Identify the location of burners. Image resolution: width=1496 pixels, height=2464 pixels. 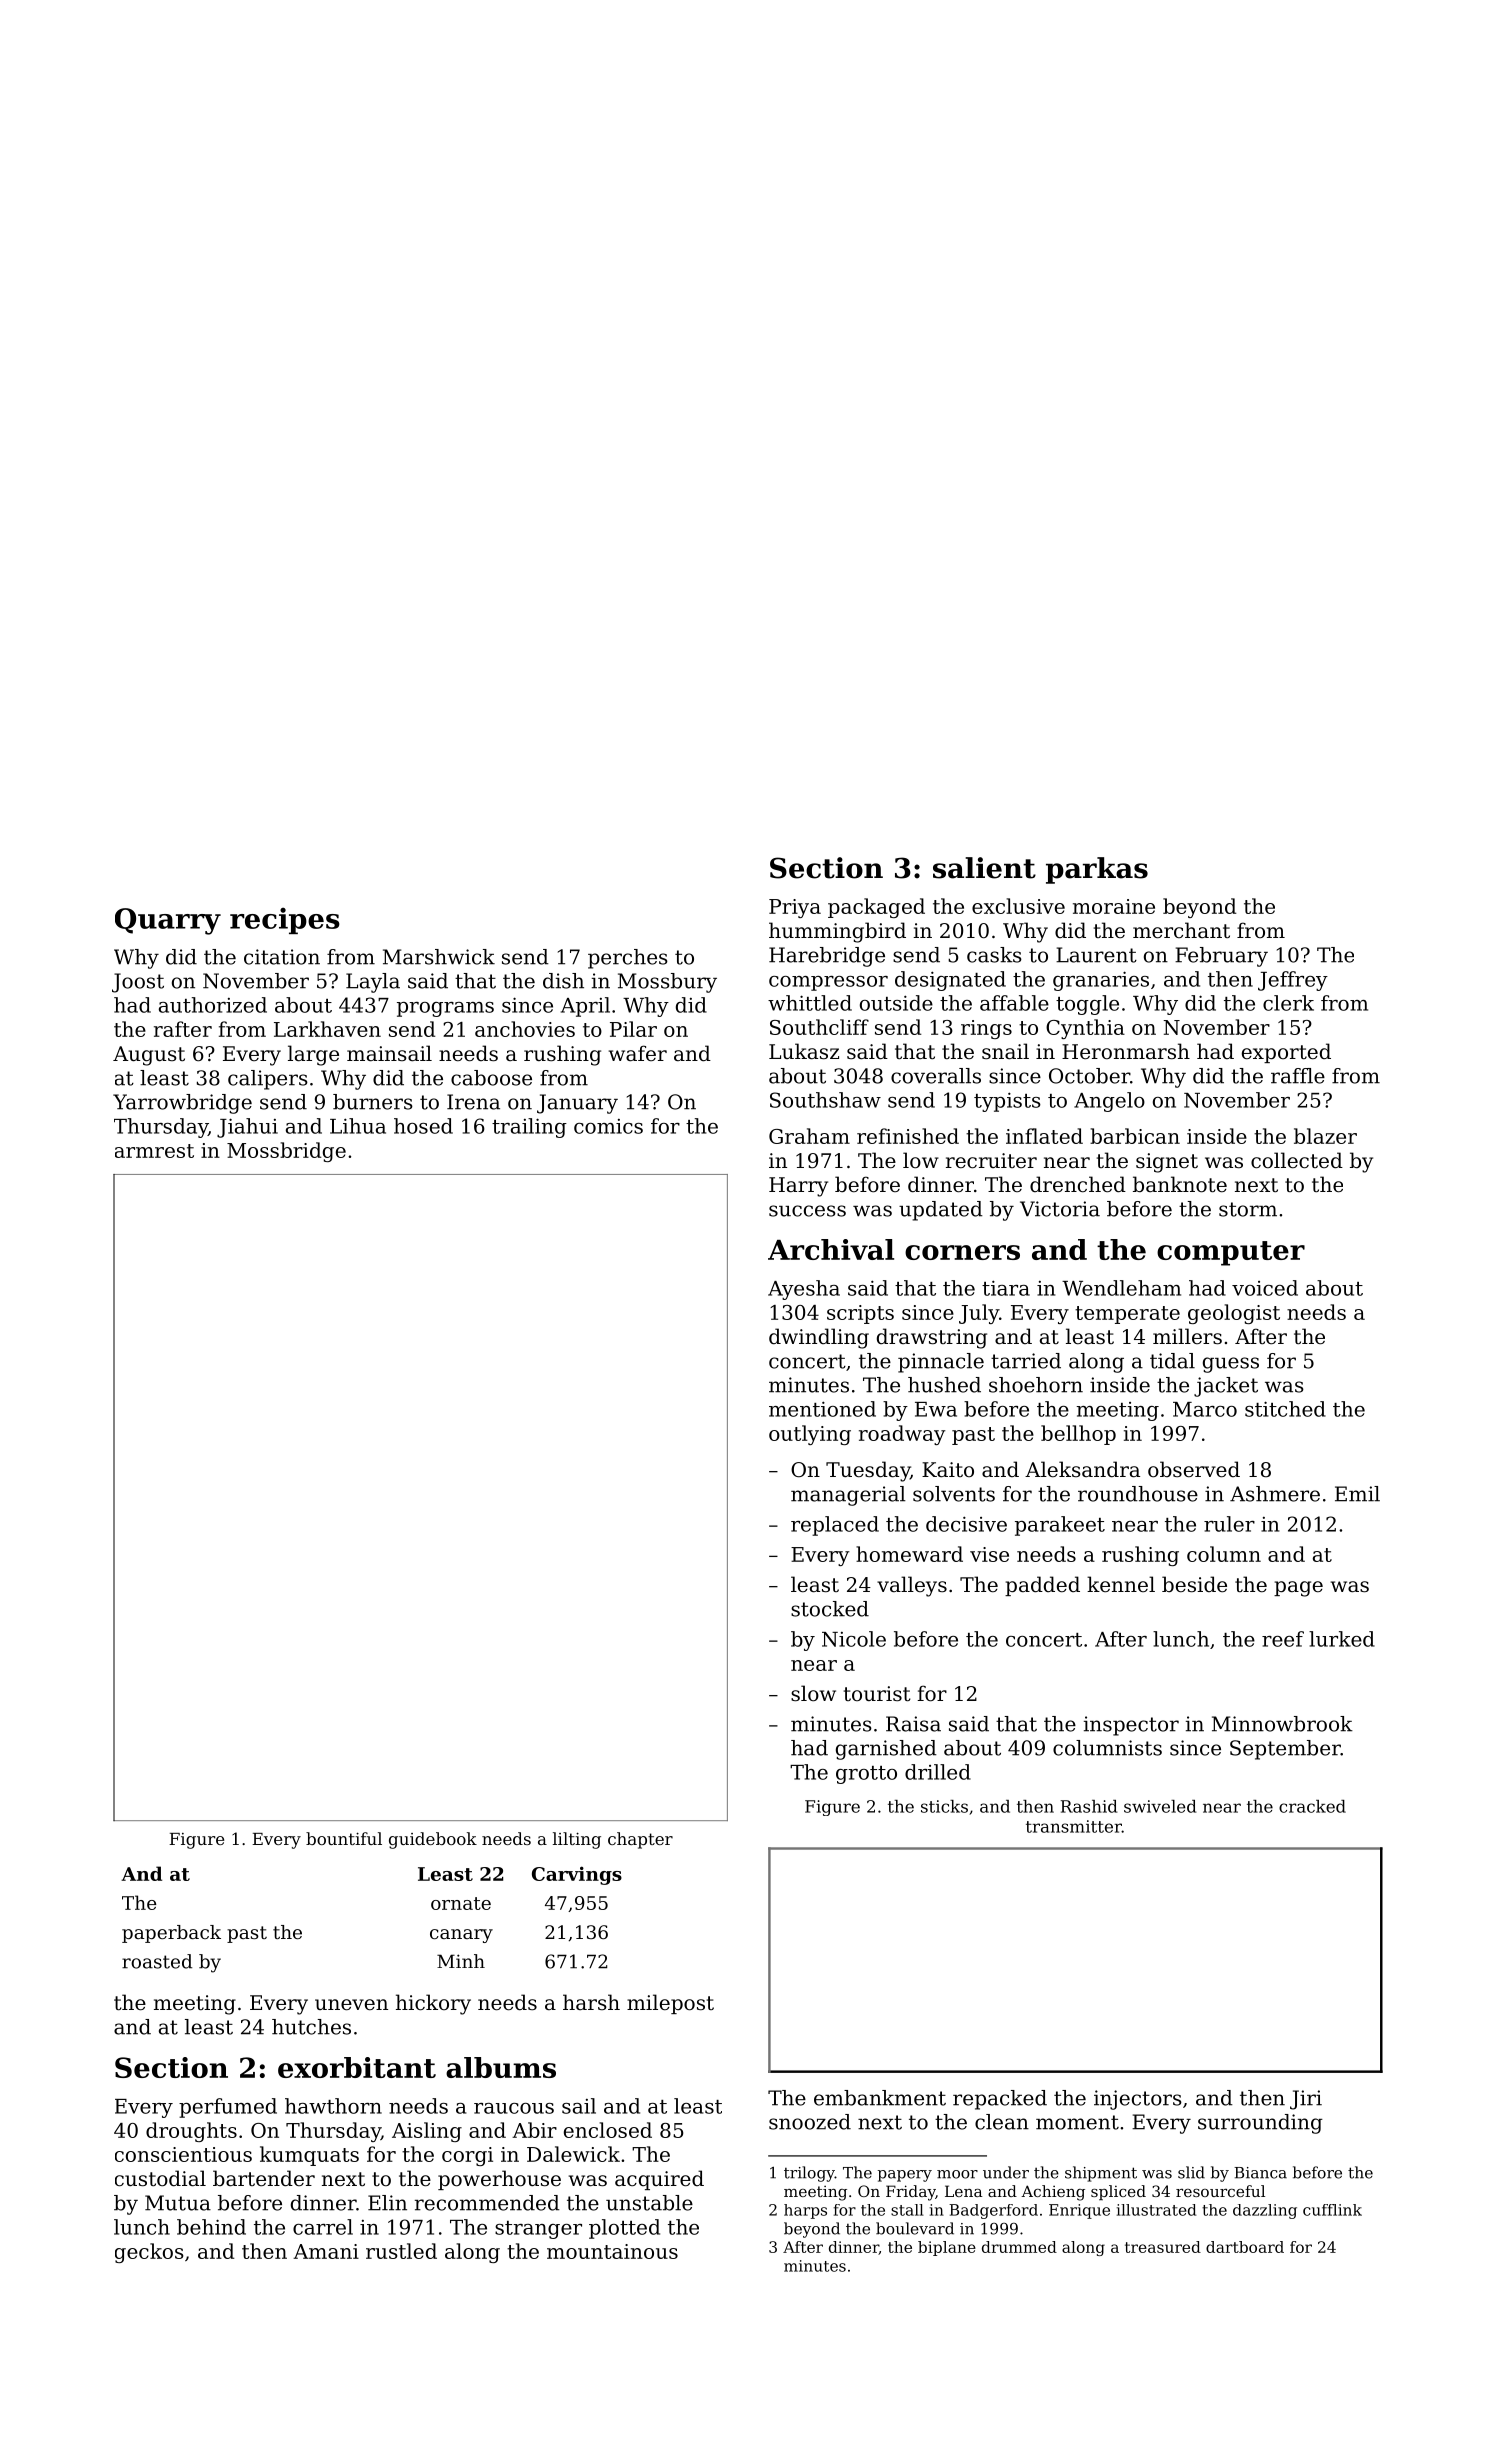
(373, 1102).
